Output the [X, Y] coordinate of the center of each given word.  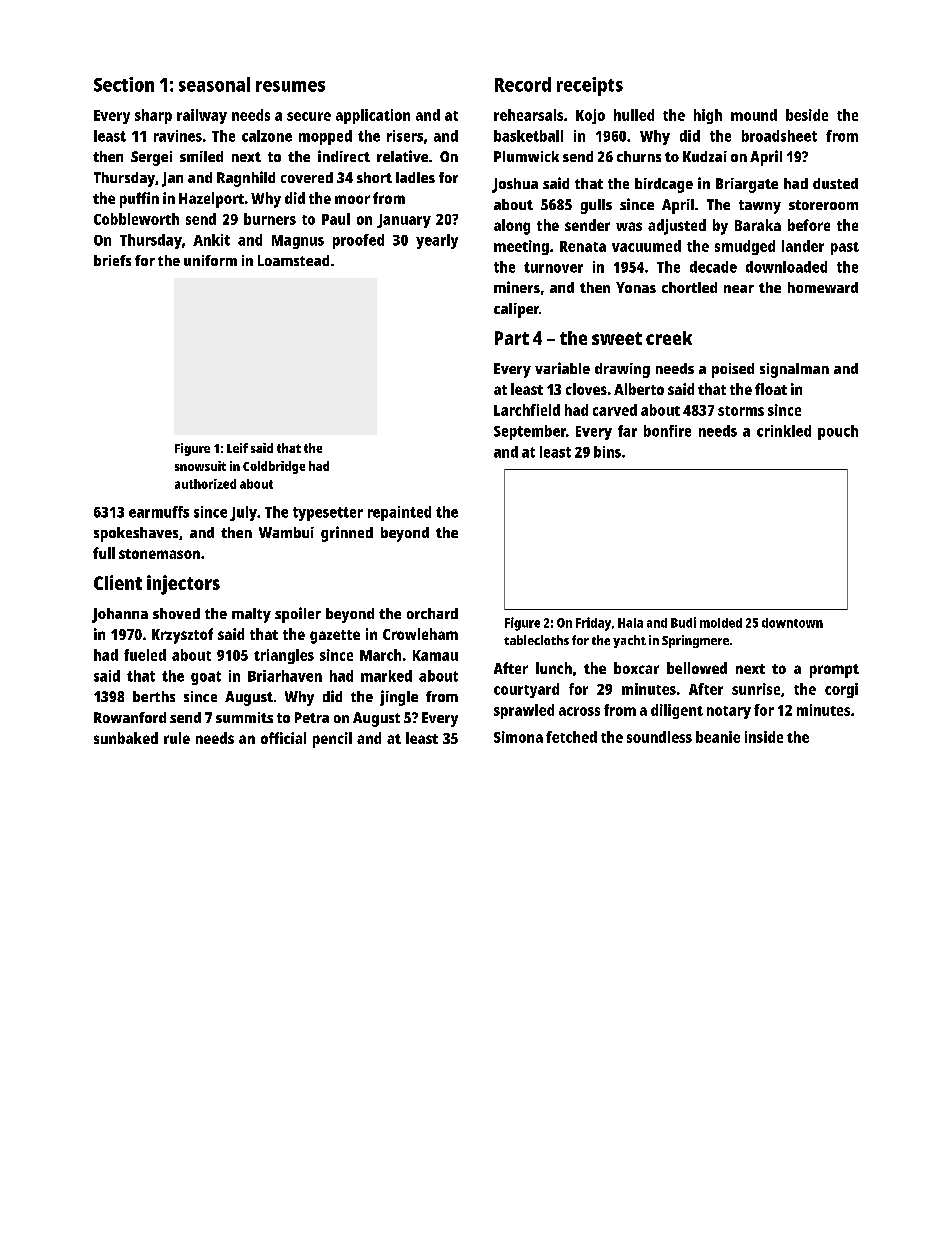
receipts [590, 86]
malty [251, 615]
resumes [290, 86]
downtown [792, 623]
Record [523, 84]
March [380, 655]
